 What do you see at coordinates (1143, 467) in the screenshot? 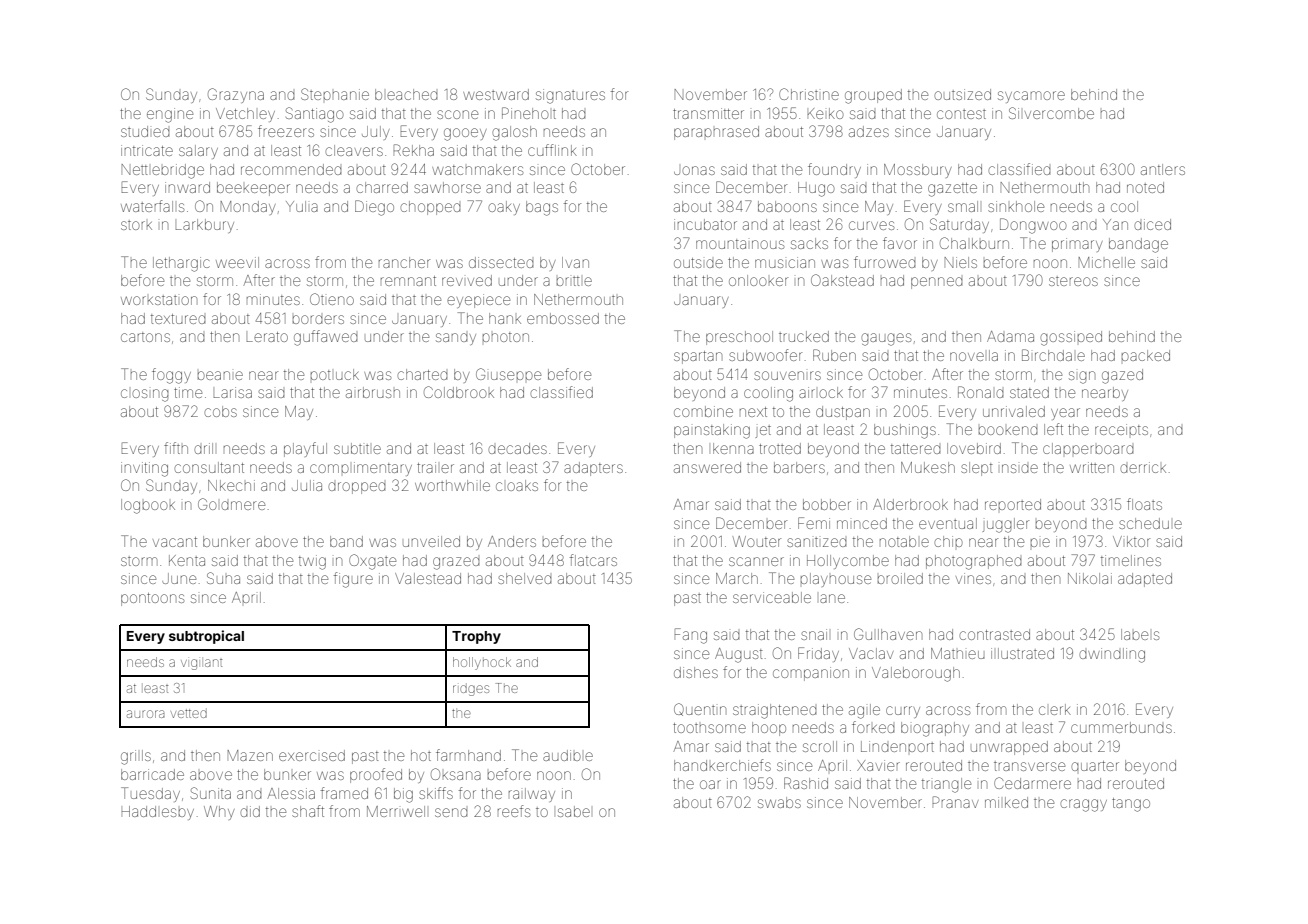
I see `derrick` at bounding box center [1143, 467].
